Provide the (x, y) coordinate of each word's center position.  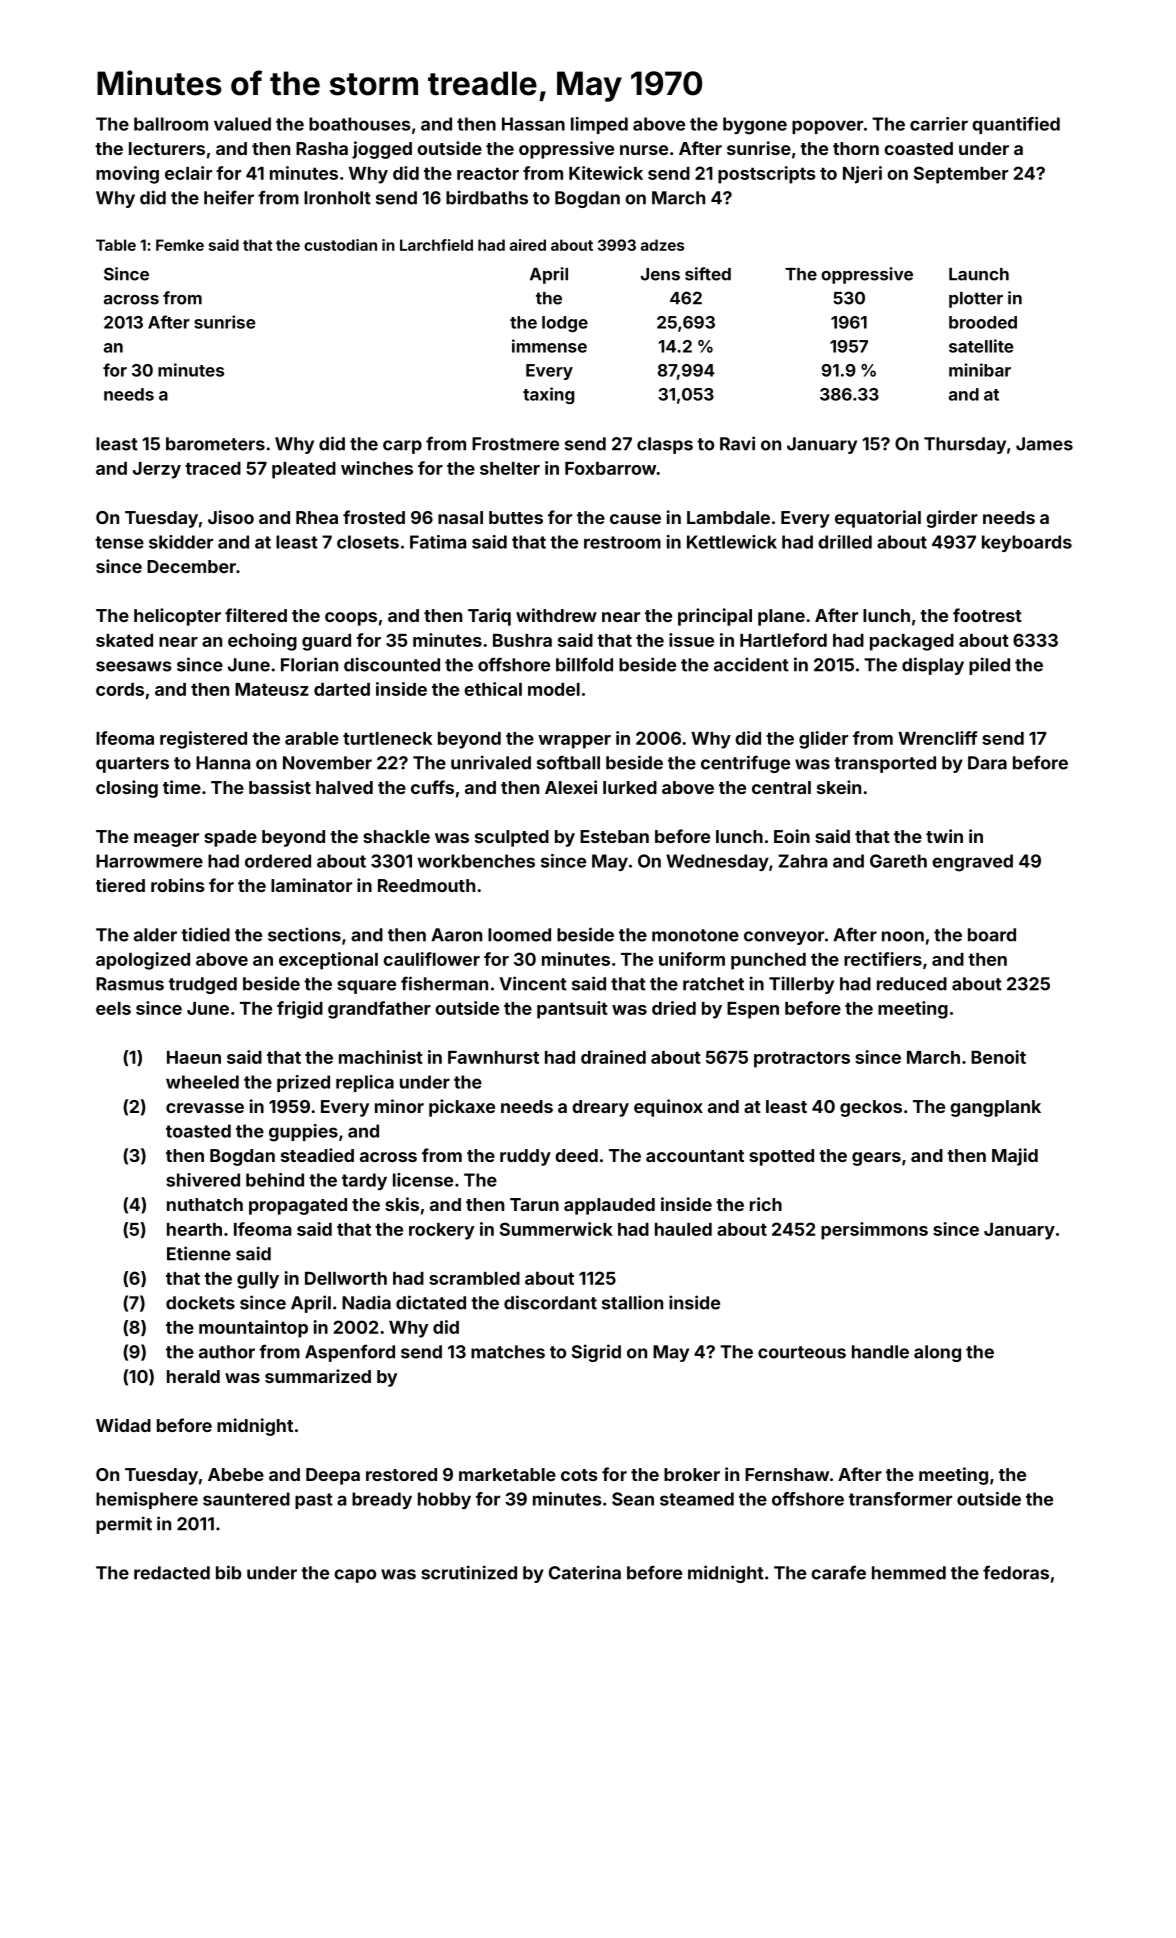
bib (228, 1572)
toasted (198, 1131)
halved (344, 787)
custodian (340, 245)
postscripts (767, 175)
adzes (662, 245)
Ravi (737, 443)
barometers (215, 444)
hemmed (909, 1573)
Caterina (585, 1572)
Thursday (965, 445)
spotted (781, 1157)
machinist (381, 1057)
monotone (695, 935)
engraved (972, 863)
